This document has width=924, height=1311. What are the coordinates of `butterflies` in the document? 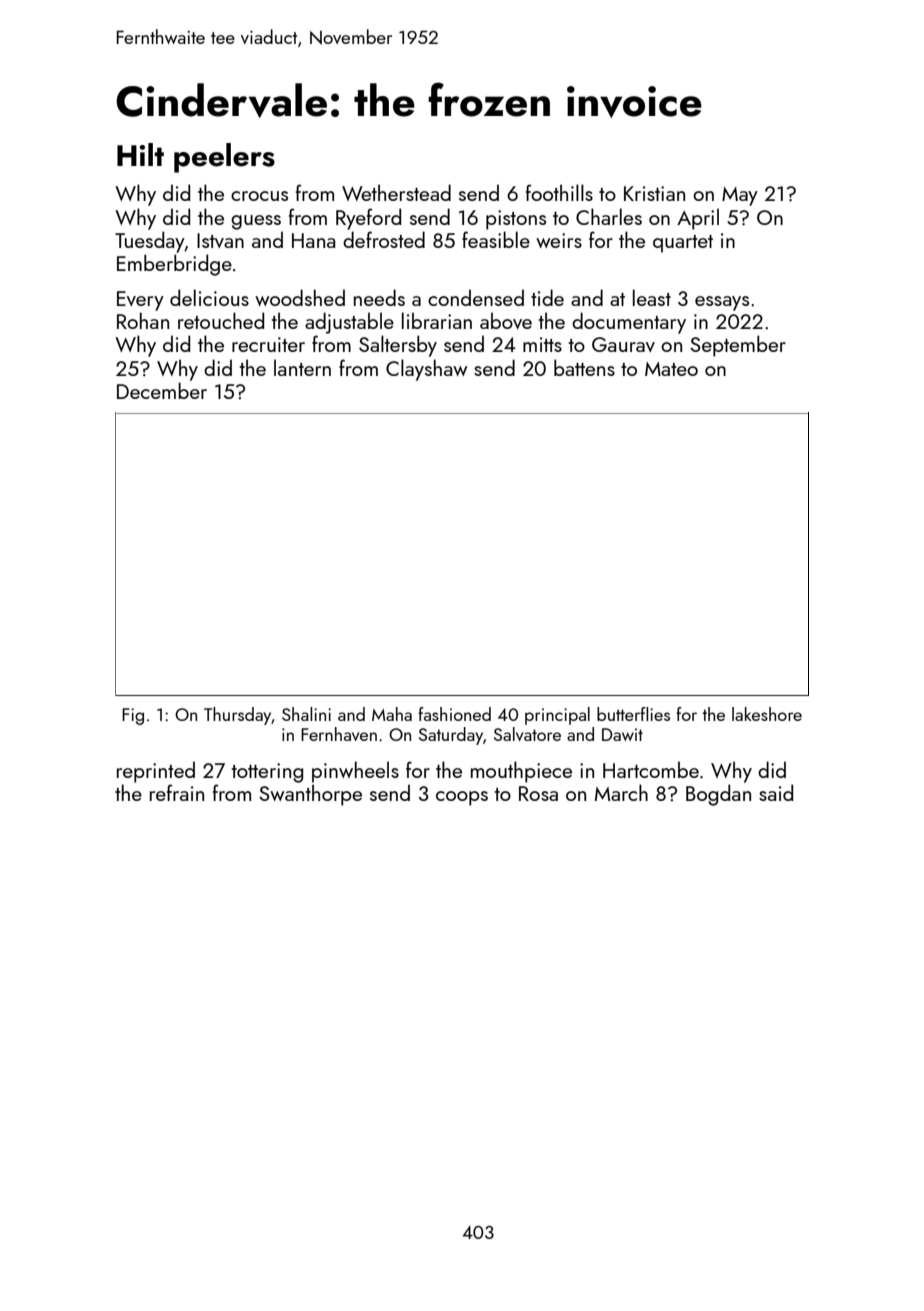 It's located at (633, 714).
